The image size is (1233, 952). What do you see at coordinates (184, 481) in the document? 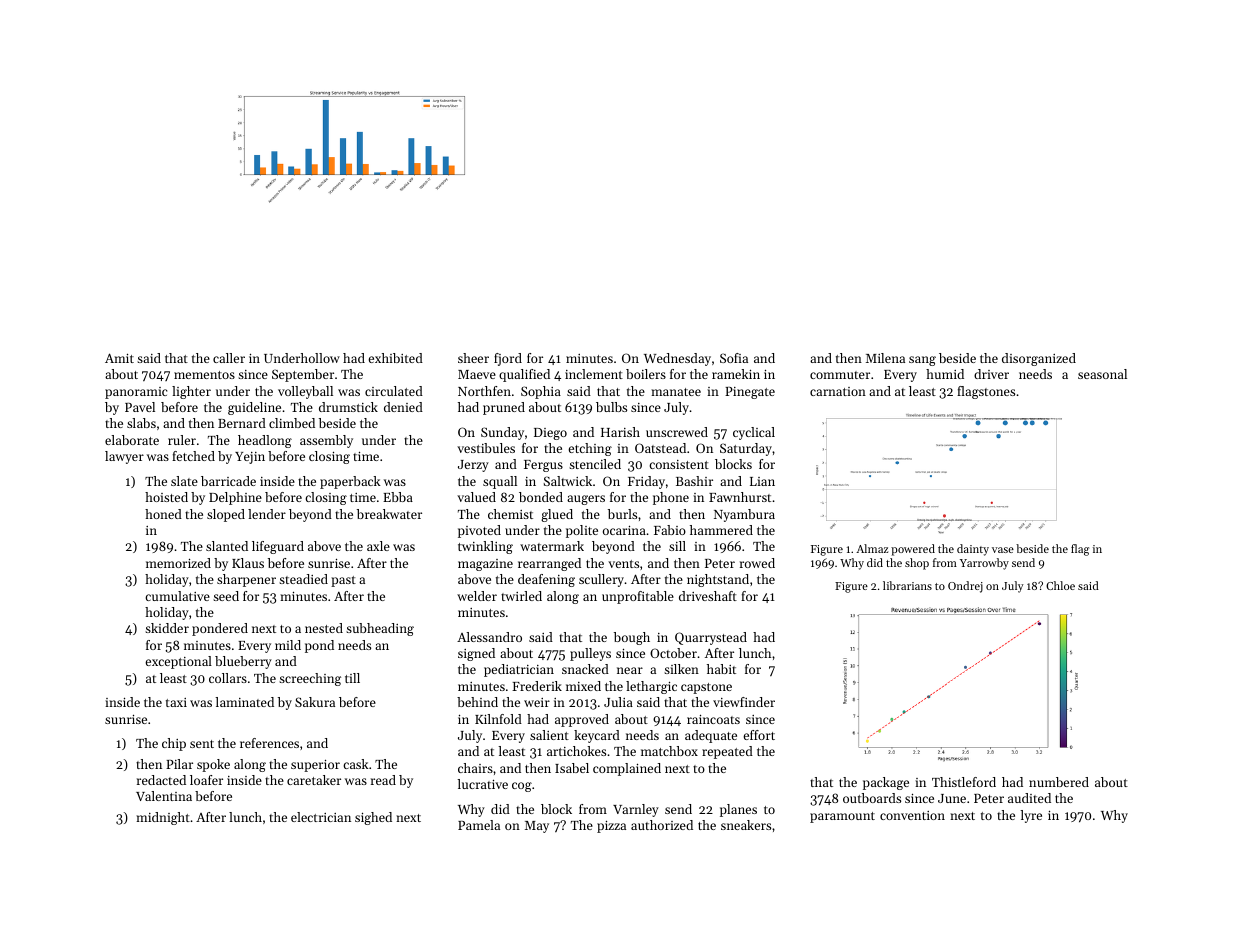
I see `slate` at bounding box center [184, 481].
